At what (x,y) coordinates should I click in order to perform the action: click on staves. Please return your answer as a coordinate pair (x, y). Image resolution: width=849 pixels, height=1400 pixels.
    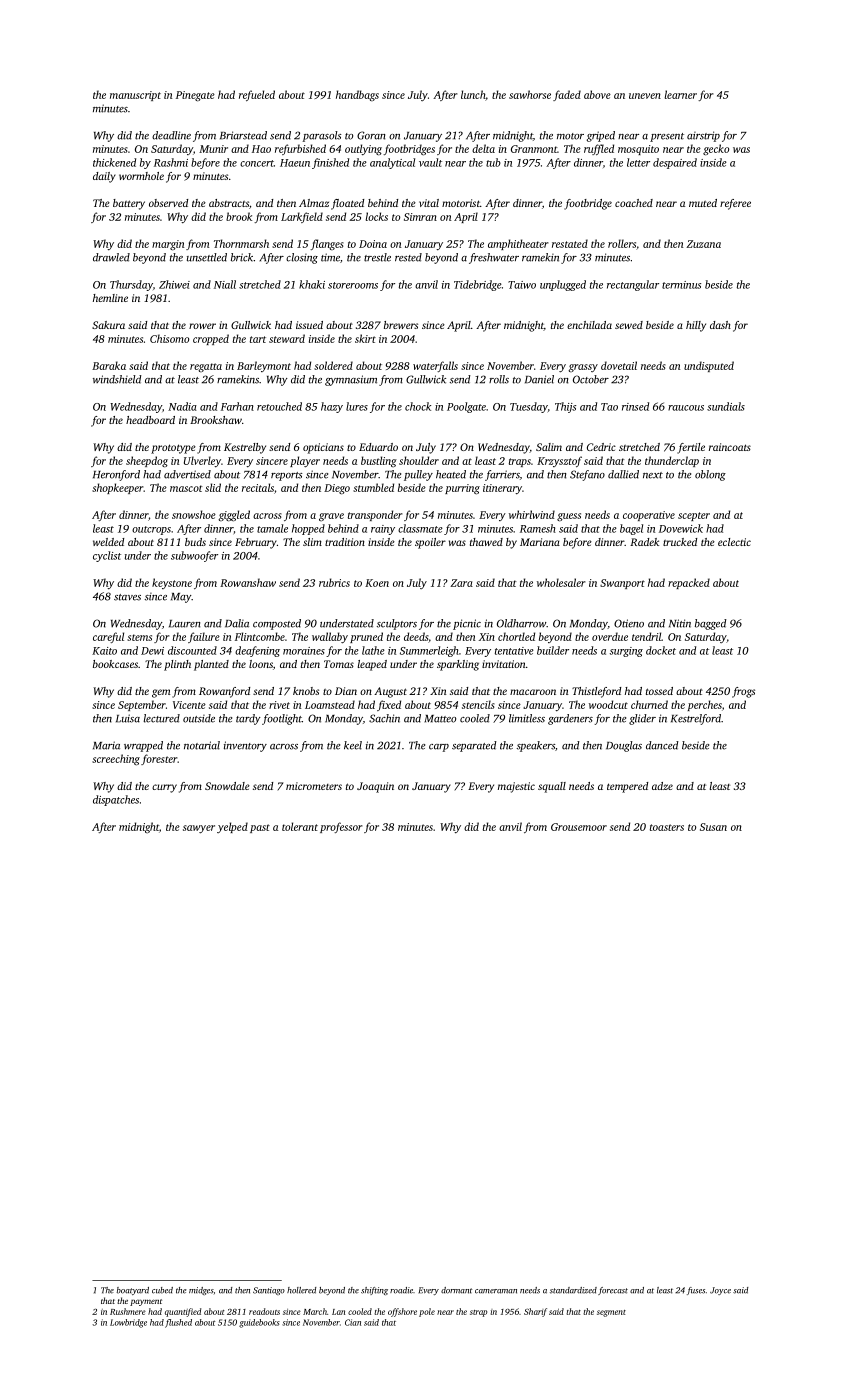
    Looking at the image, I should click on (127, 597).
